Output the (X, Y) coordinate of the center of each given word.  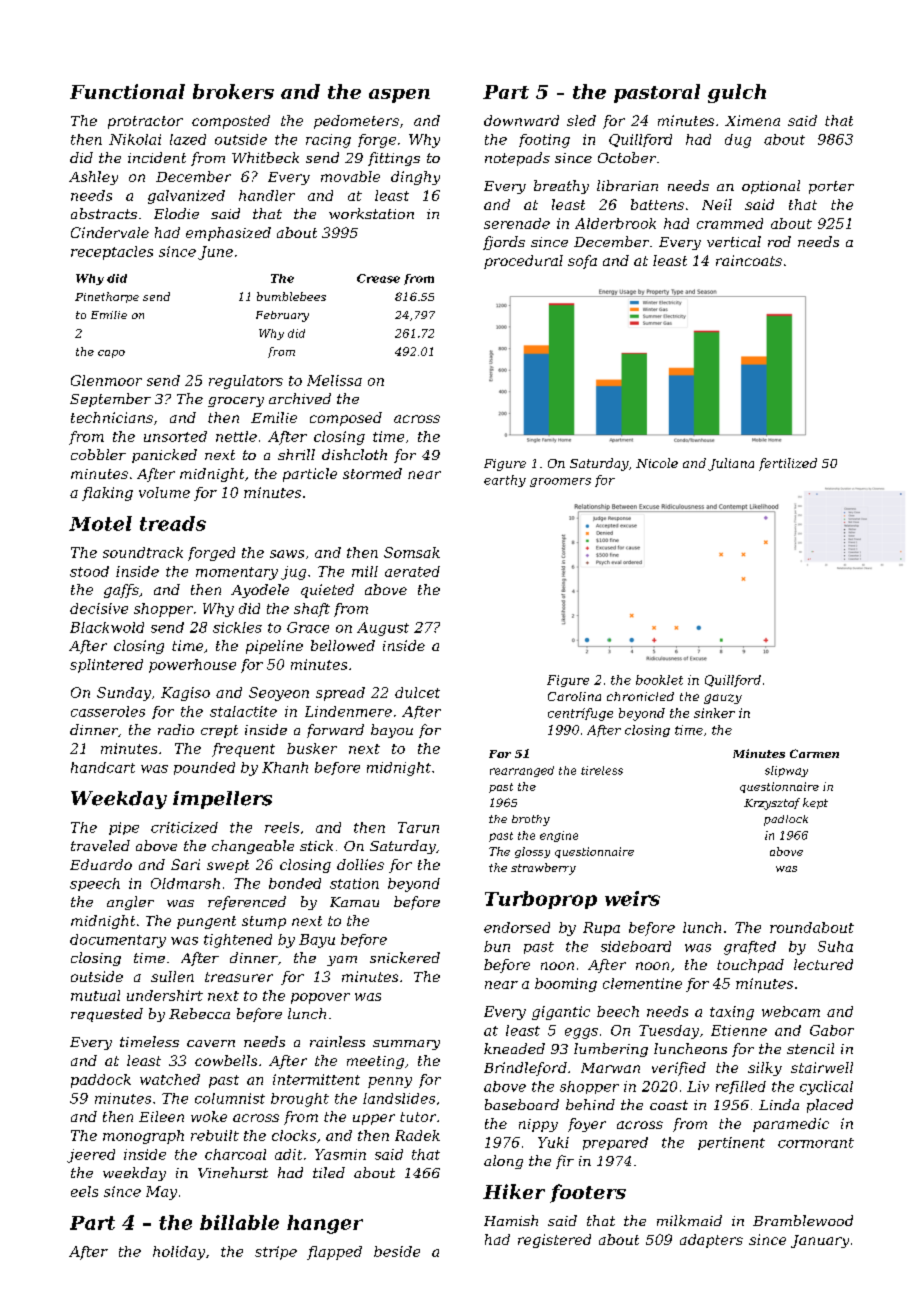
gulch (737, 93)
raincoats (749, 260)
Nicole (657, 463)
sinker (714, 713)
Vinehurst (233, 1172)
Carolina (574, 696)
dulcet (417, 692)
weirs (632, 898)
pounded (204, 768)
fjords (504, 243)
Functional (127, 91)
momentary (237, 573)
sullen (172, 976)
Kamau (354, 902)
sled (581, 120)
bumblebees (291, 296)
